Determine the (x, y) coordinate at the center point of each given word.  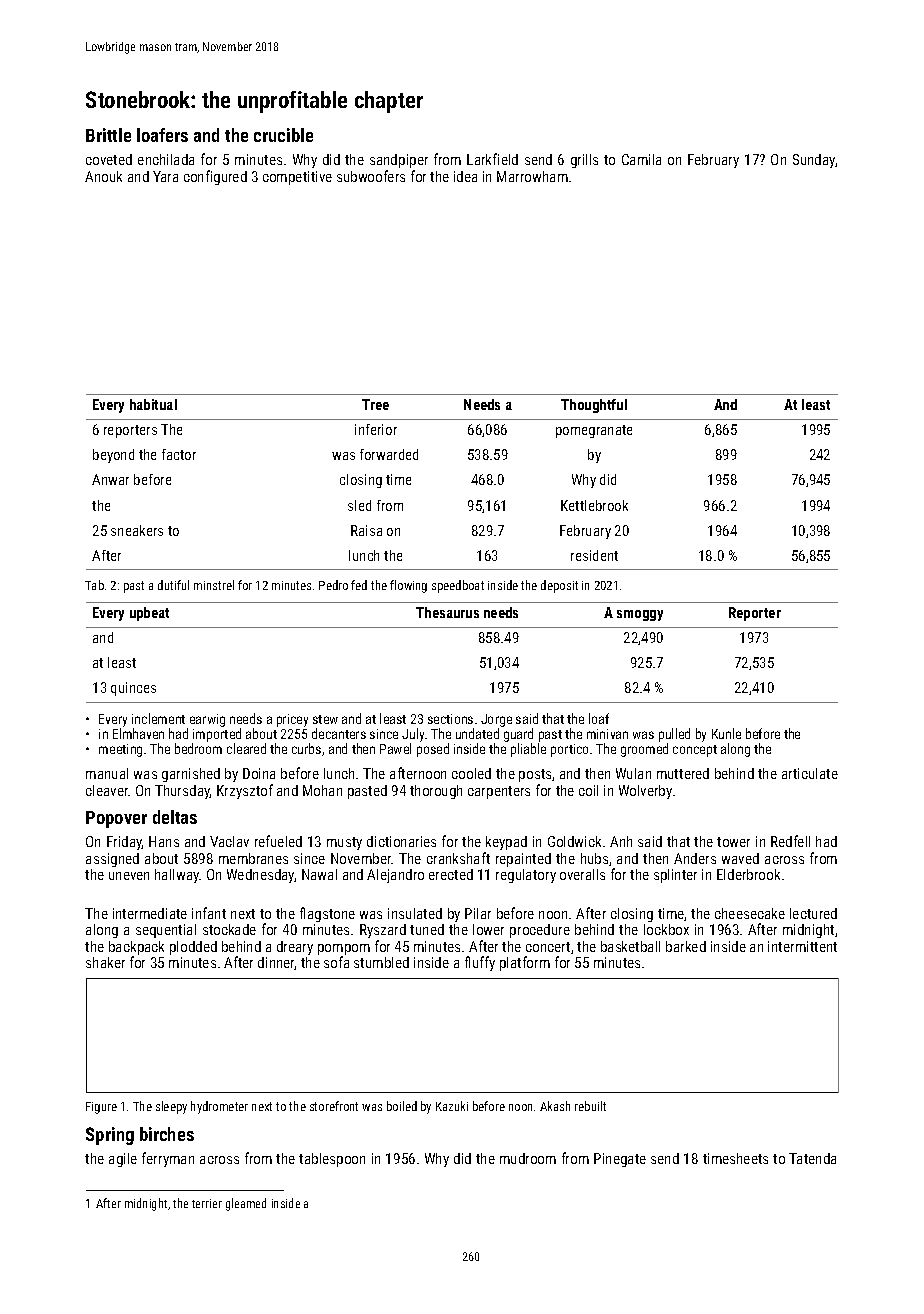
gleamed (246, 1204)
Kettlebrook (594, 505)
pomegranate (594, 431)
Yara (165, 176)
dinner (276, 963)
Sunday (814, 161)
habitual (153, 404)
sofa (336, 962)
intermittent (802, 946)
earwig (207, 720)
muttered (683, 773)
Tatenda (812, 1158)
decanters (339, 733)
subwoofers (371, 176)
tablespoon (332, 1160)
